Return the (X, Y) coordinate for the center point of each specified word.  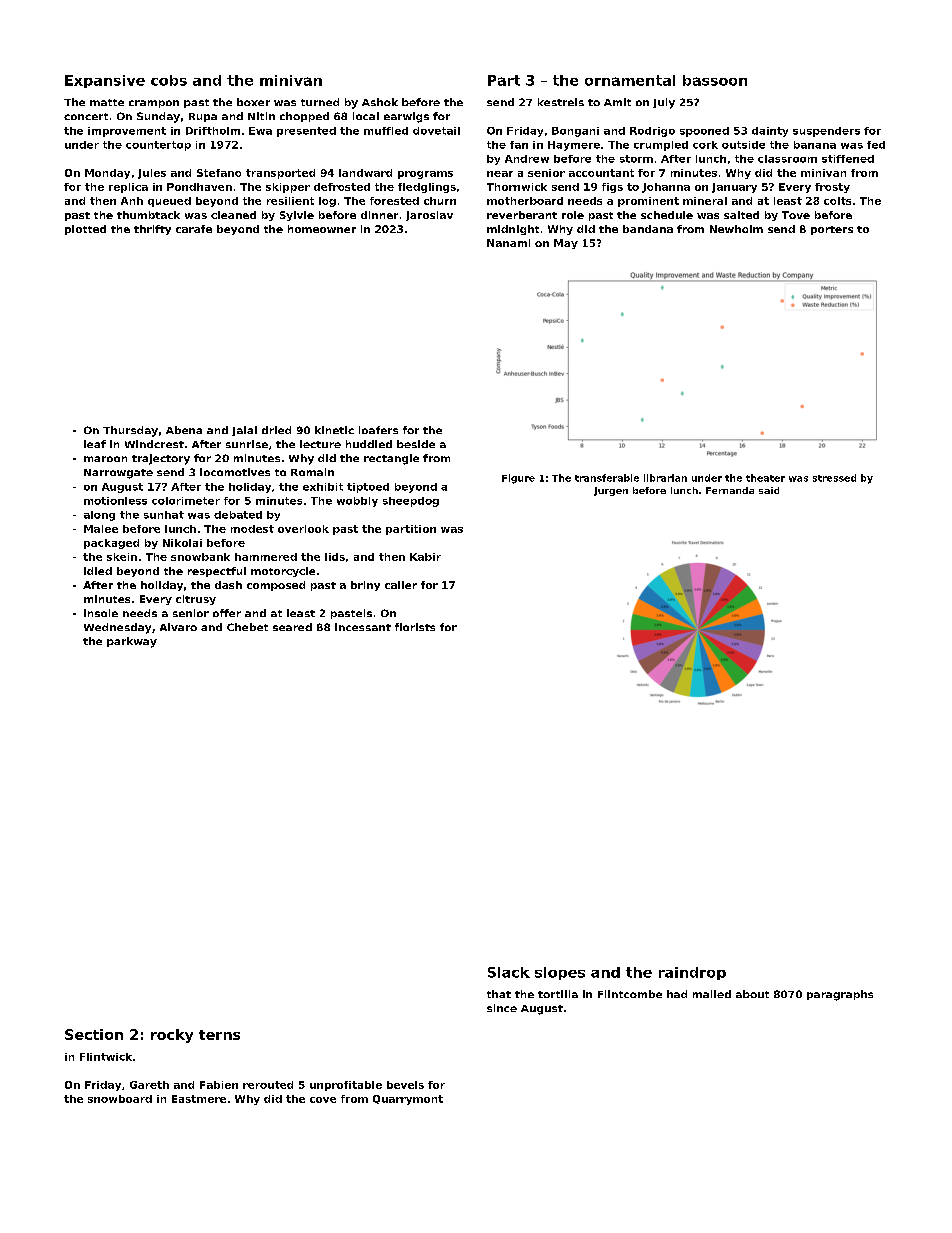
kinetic (334, 430)
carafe (194, 229)
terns (219, 1035)
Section (94, 1034)
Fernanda (730, 490)
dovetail (436, 131)
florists (415, 627)
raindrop (692, 973)
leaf (95, 444)
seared (292, 627)
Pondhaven (199, 187)
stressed (834, 478)
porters (832, 230)
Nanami (508, 243)
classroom (787, 159)
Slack (509, 972)
